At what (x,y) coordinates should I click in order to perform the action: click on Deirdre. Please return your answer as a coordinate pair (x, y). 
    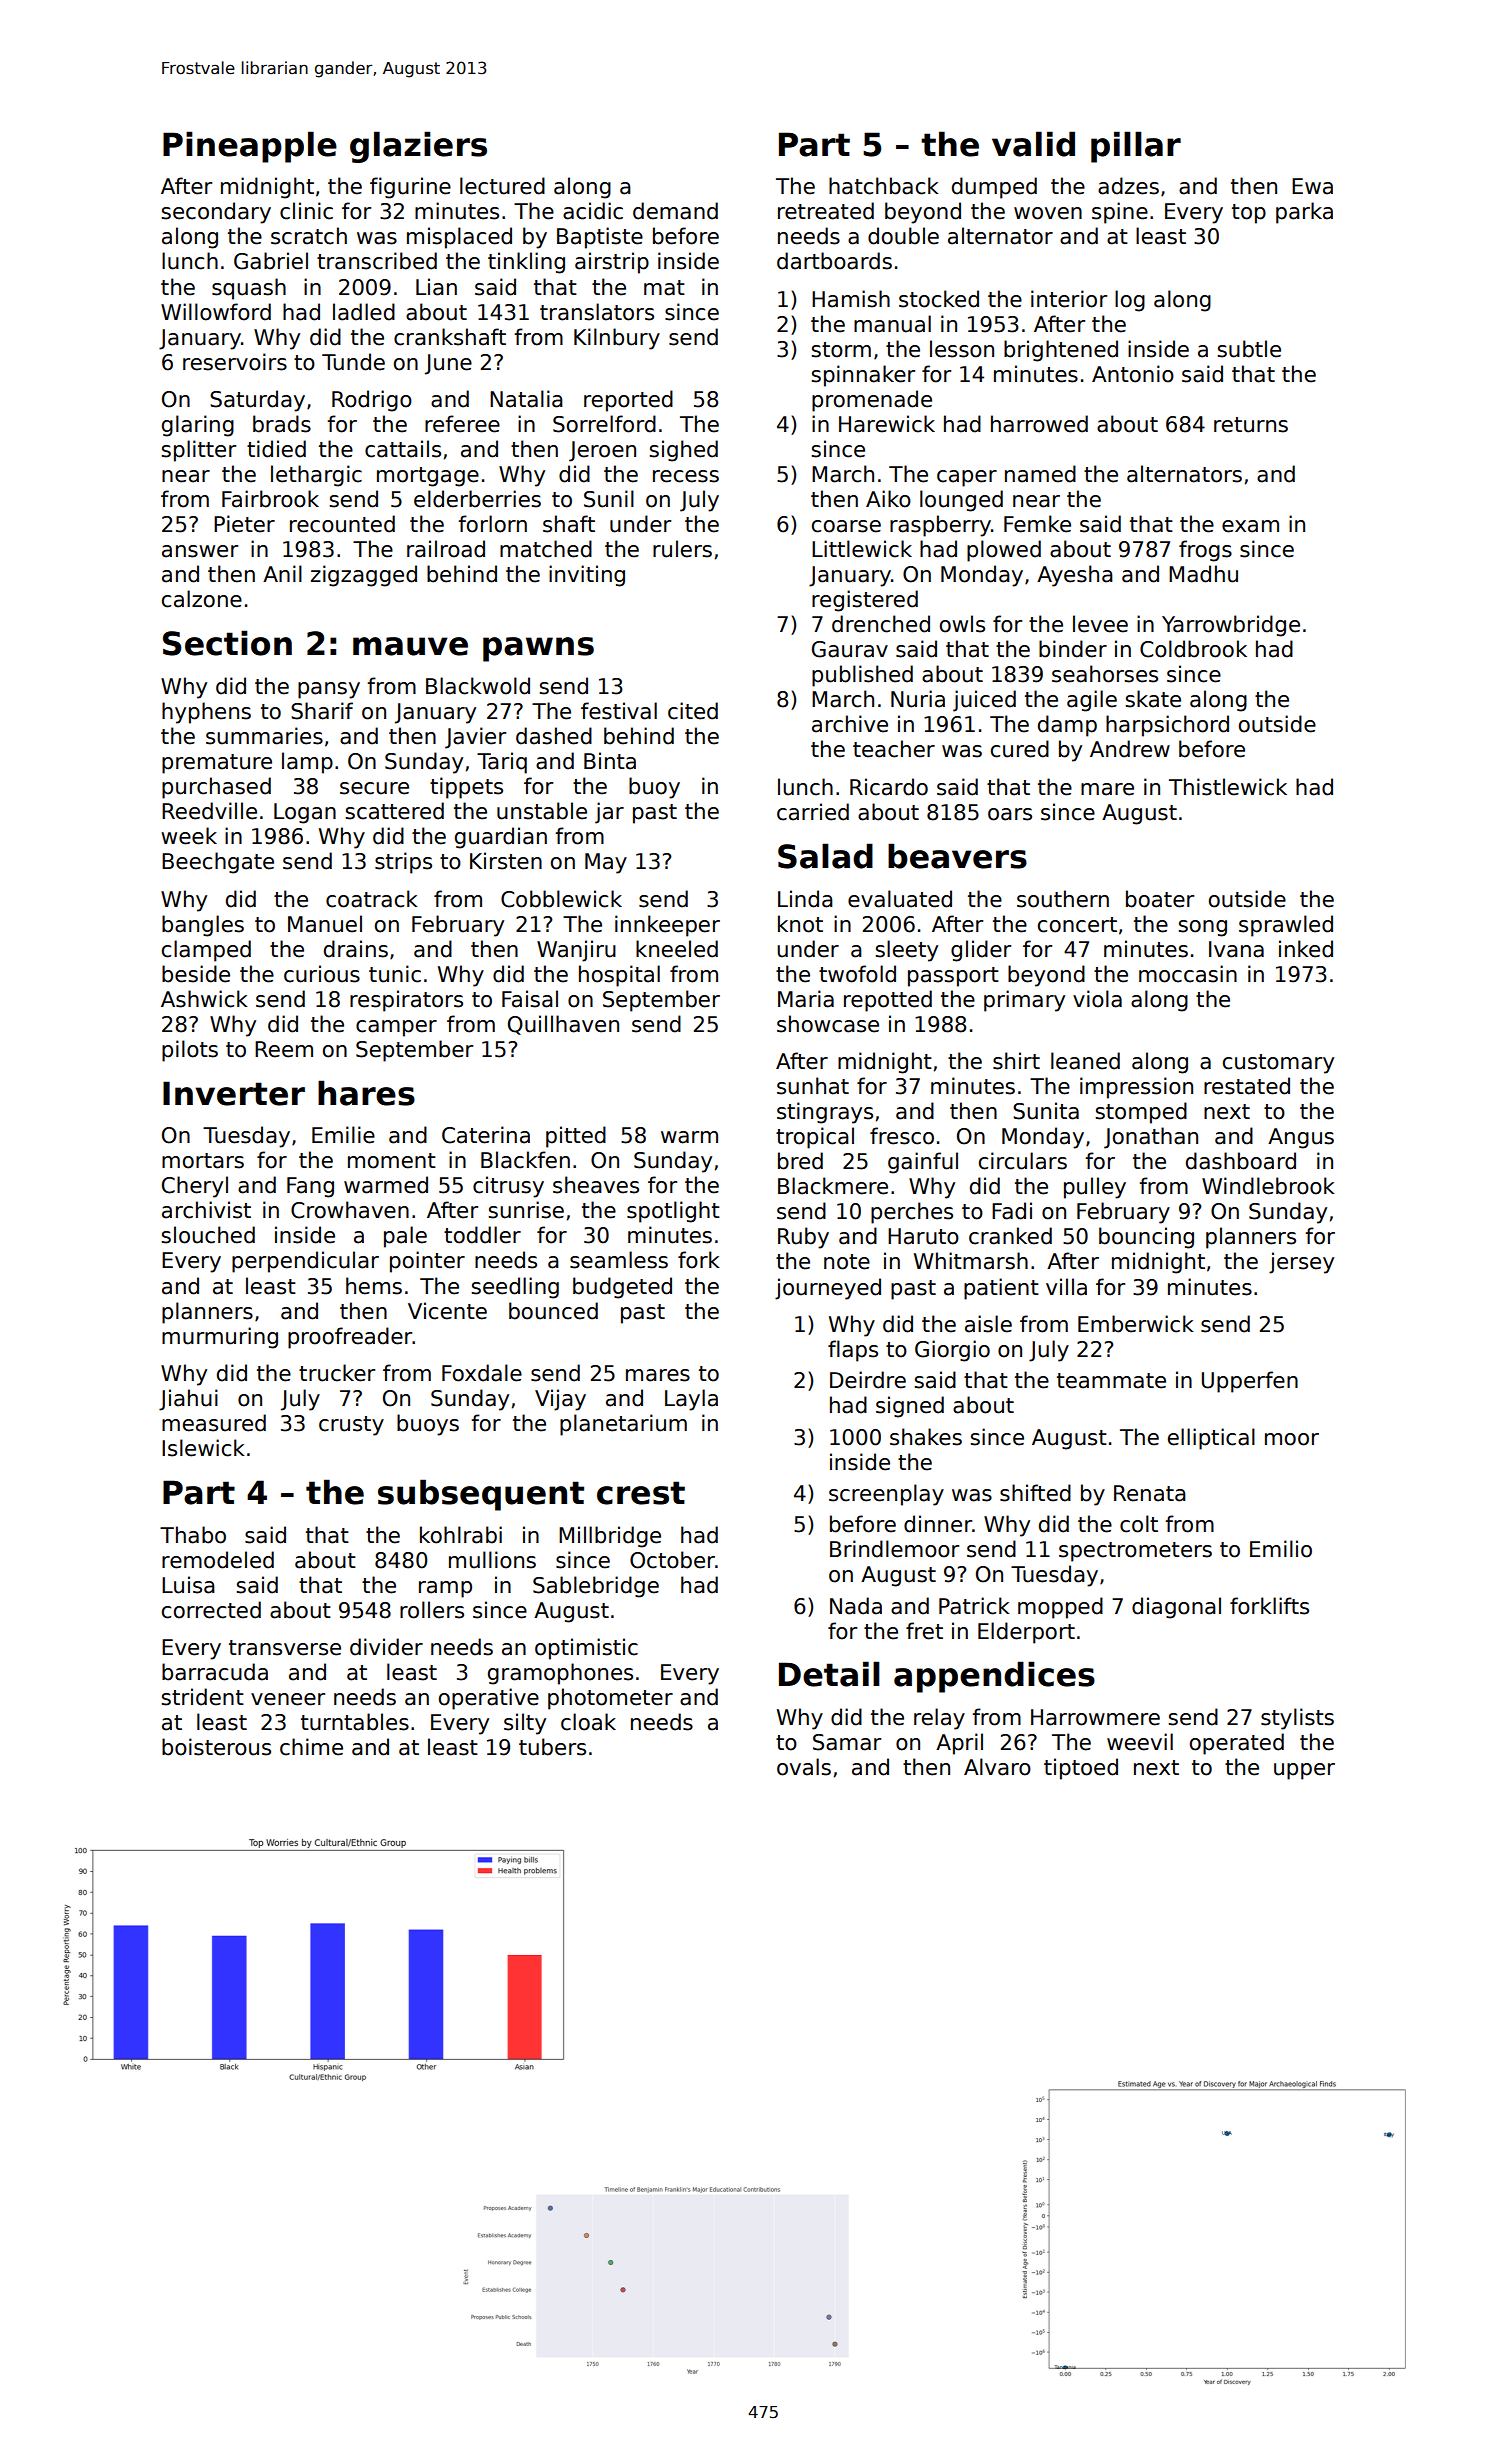
    Looking at the image, I should click on (868, 1380).
